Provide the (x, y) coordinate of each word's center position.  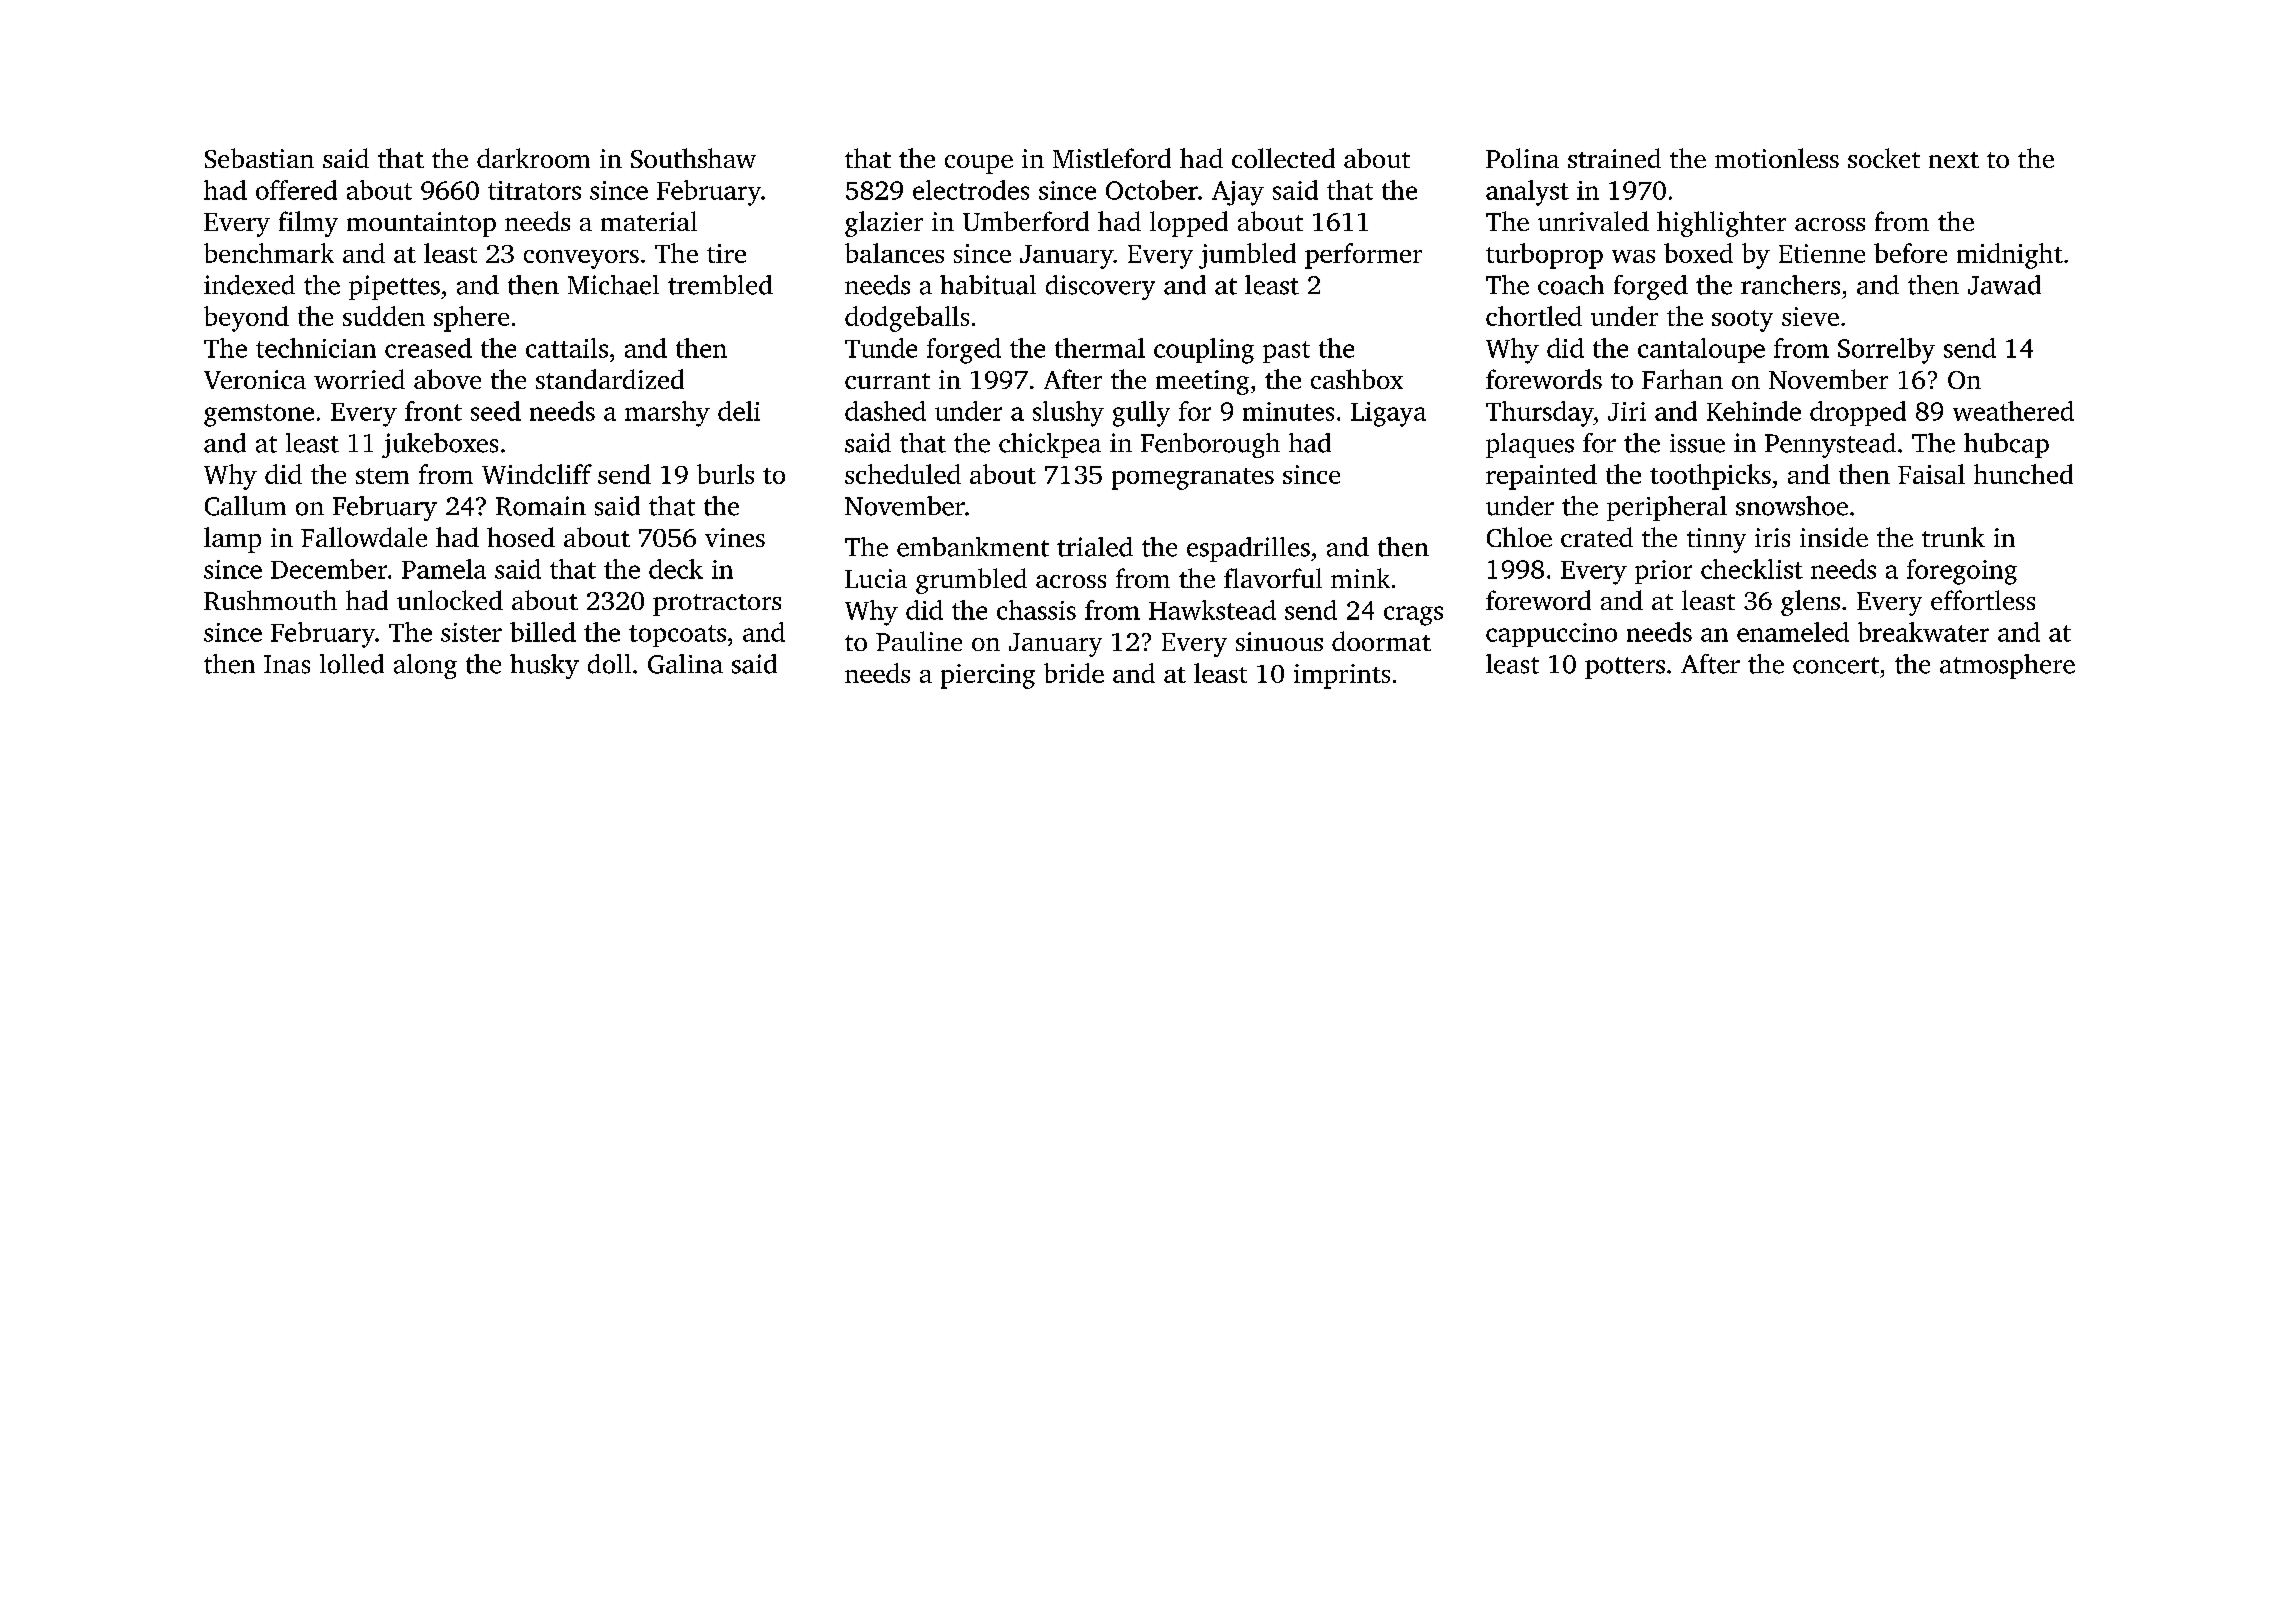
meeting (1202, 382)
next (1954, 160)
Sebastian (259, 158)
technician (316, 348)
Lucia (876, 578)
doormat (1381, 641)
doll (609, 664)
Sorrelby (1886, 351)
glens (1810, 603)
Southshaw (693, 158)
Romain (541, 506)
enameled (1793, 632)
